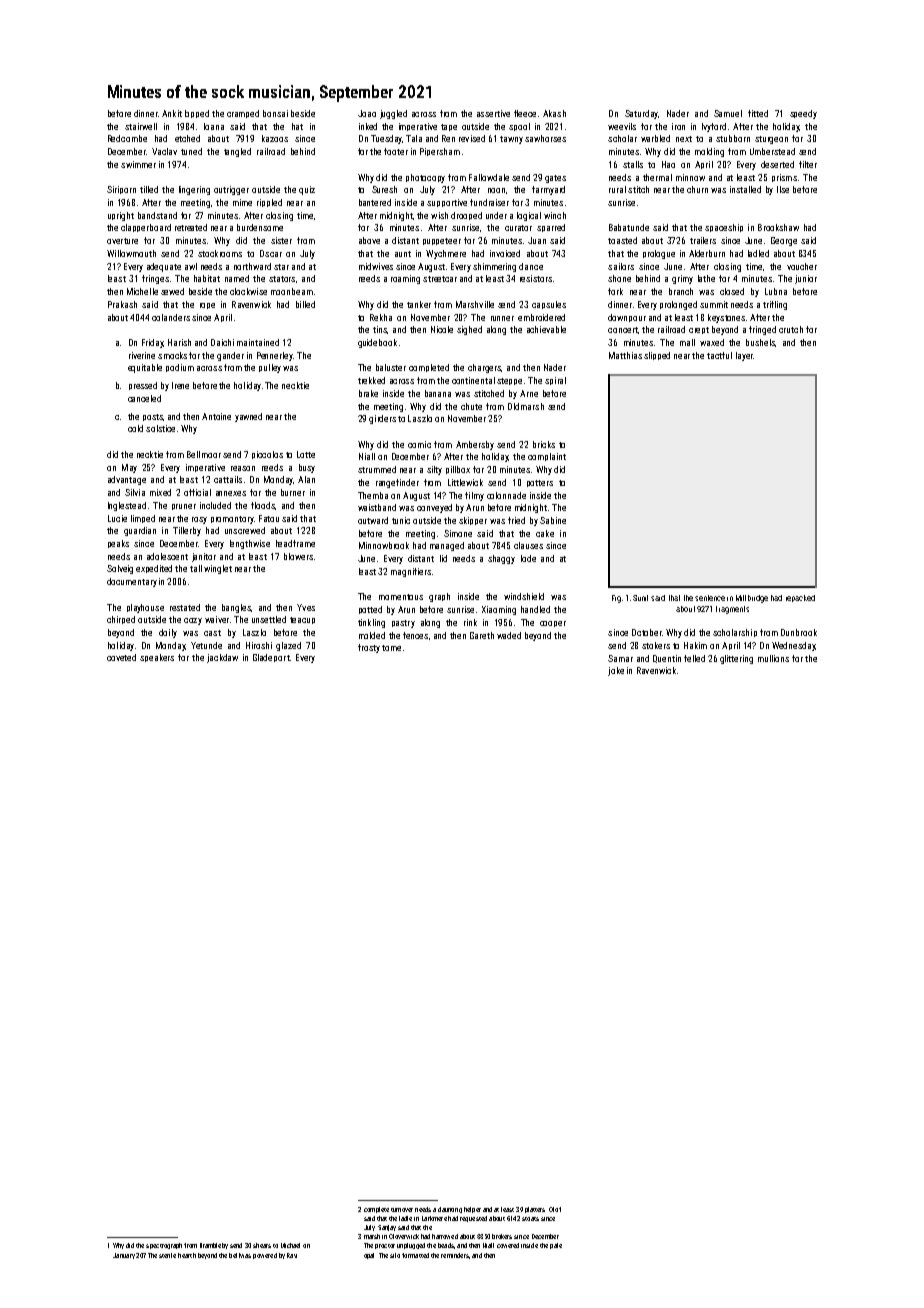 Image resolution: width=924 pixels, height=1308 pixels. What do you see at coordinates (375, 202) in the screenshot?
I see `bantered` at bounding box center [375, 202].
